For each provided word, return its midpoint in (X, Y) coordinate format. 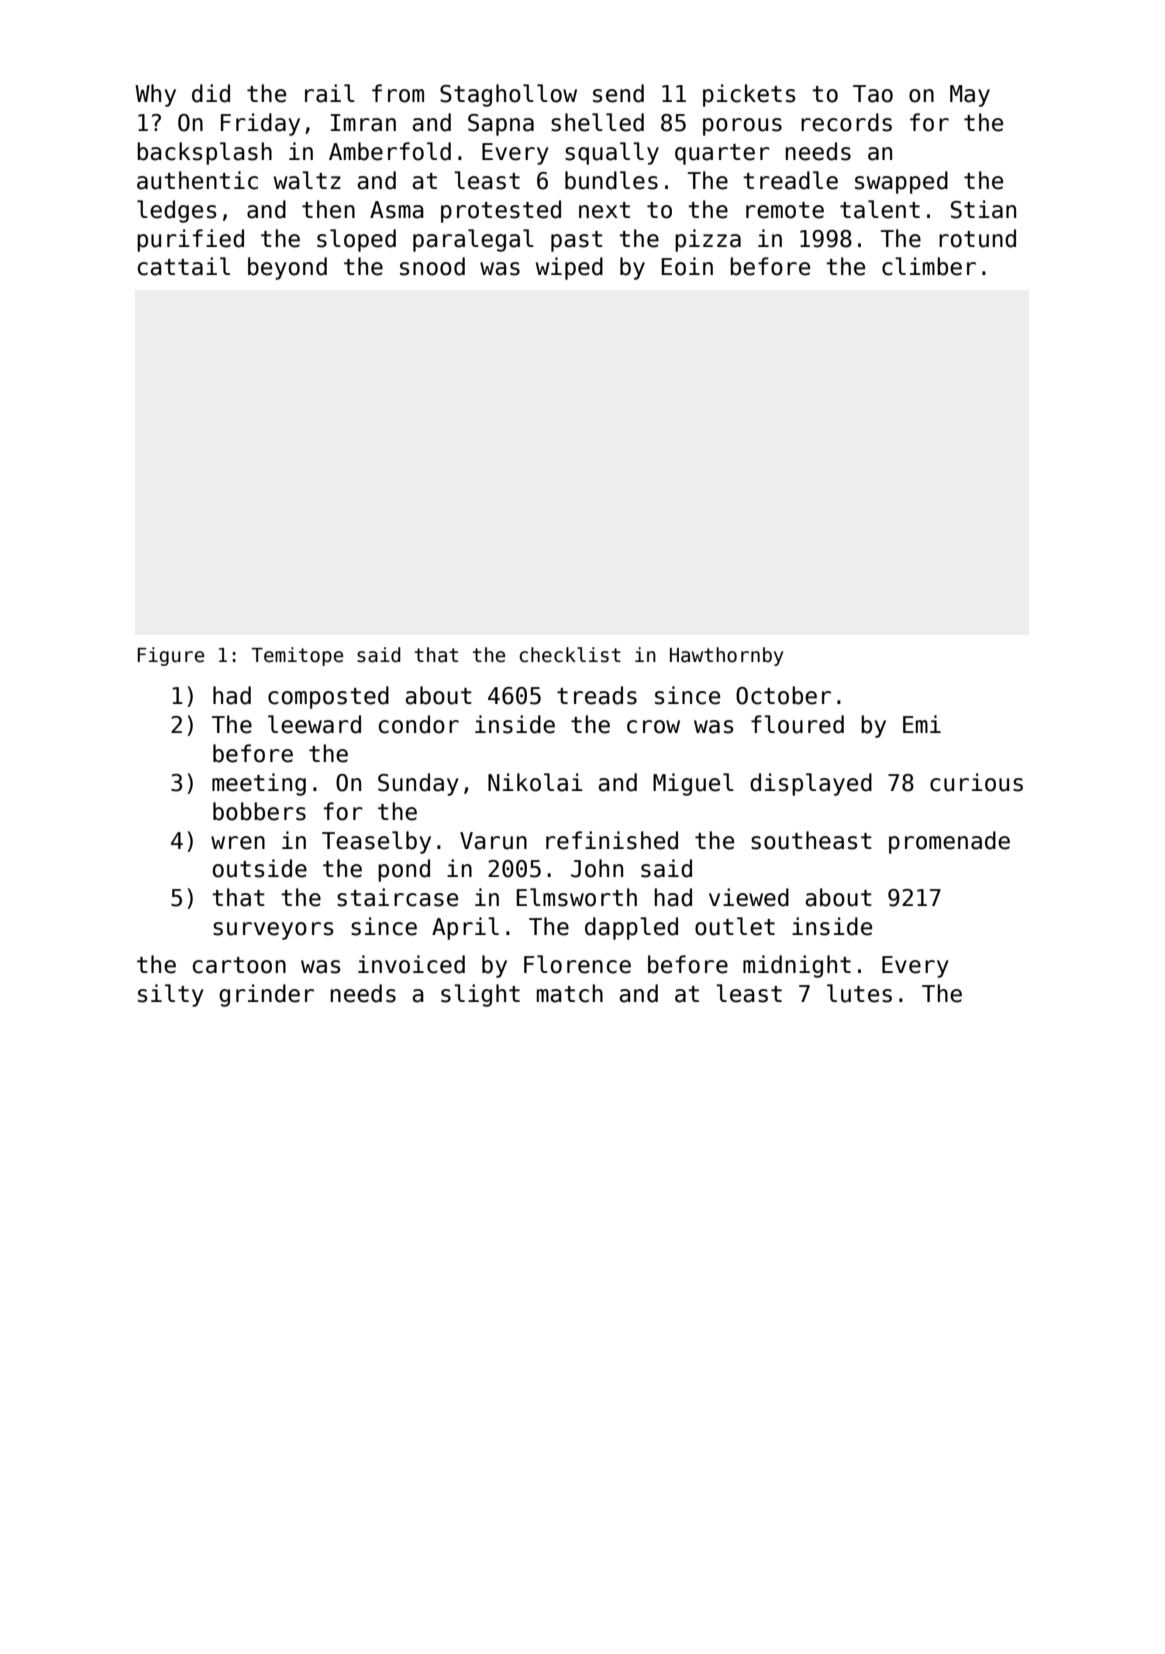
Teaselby (376, 842)
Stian (983, 209)
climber (929, 266)
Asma (397, 210)
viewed (749, 897)
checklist (570, 655)
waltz (307, 180)
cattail (184, 266)
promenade (949, 842)
